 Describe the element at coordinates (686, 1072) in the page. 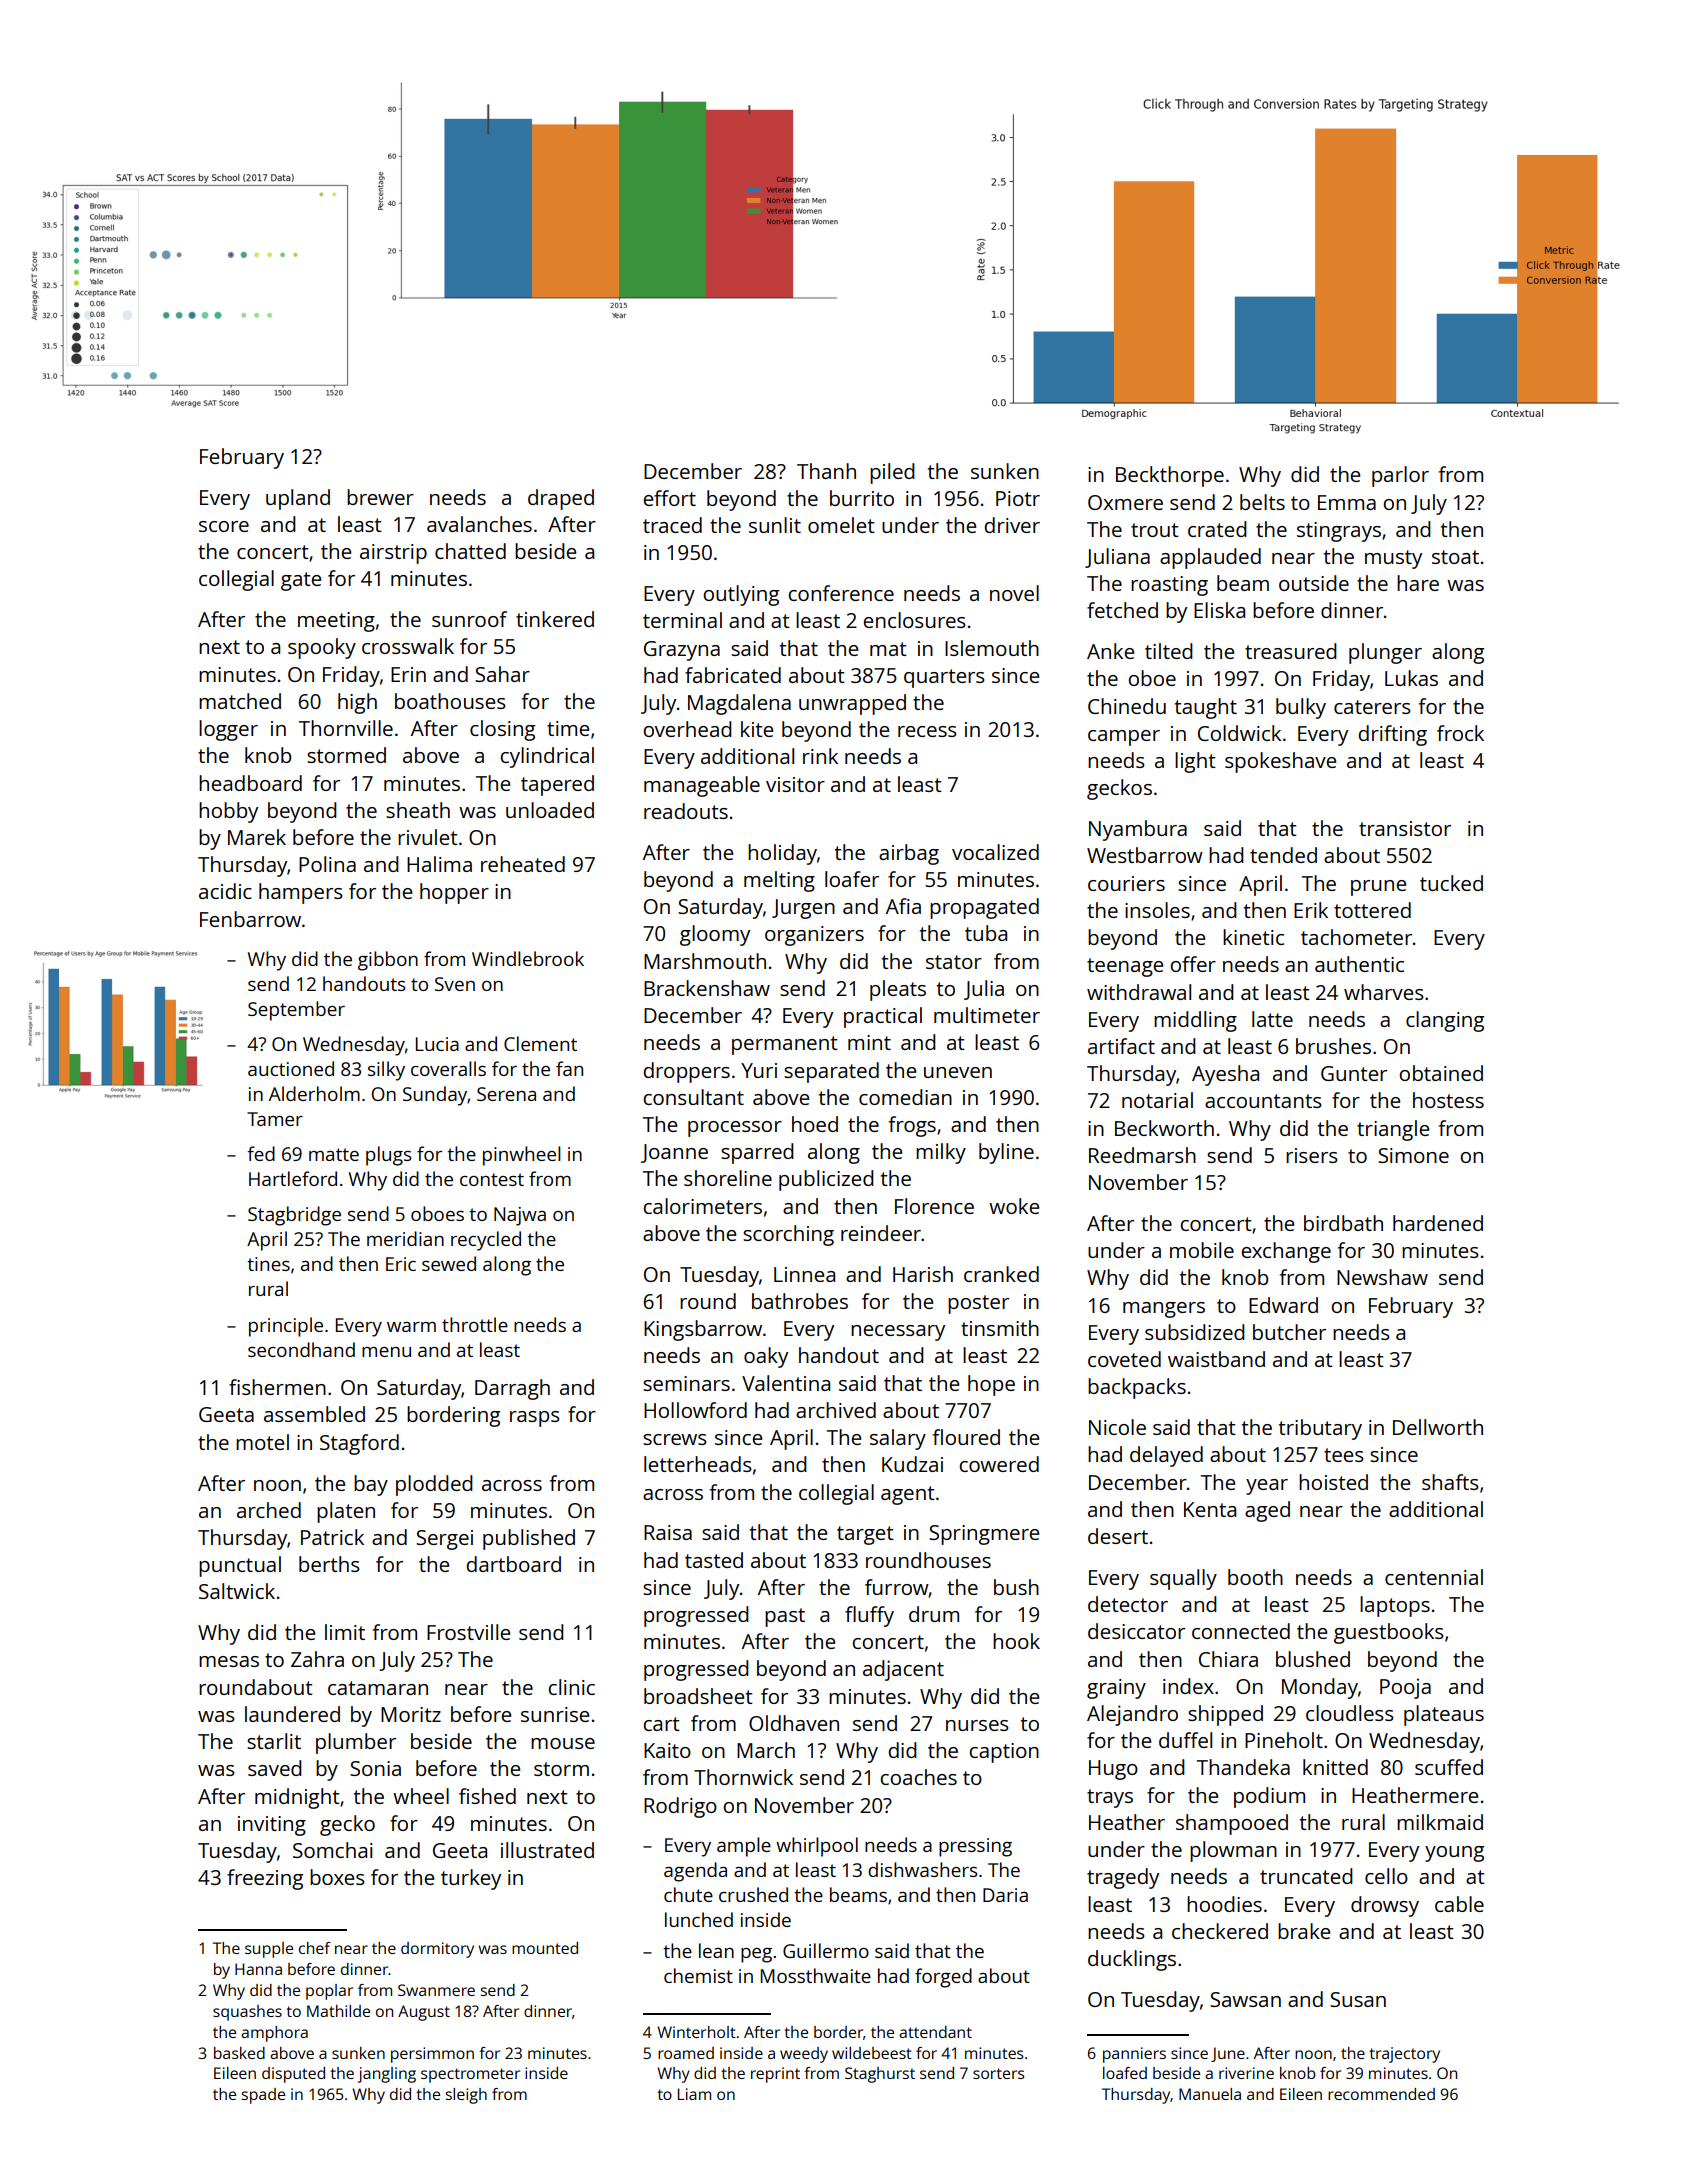

I see `droppers` at that location.
